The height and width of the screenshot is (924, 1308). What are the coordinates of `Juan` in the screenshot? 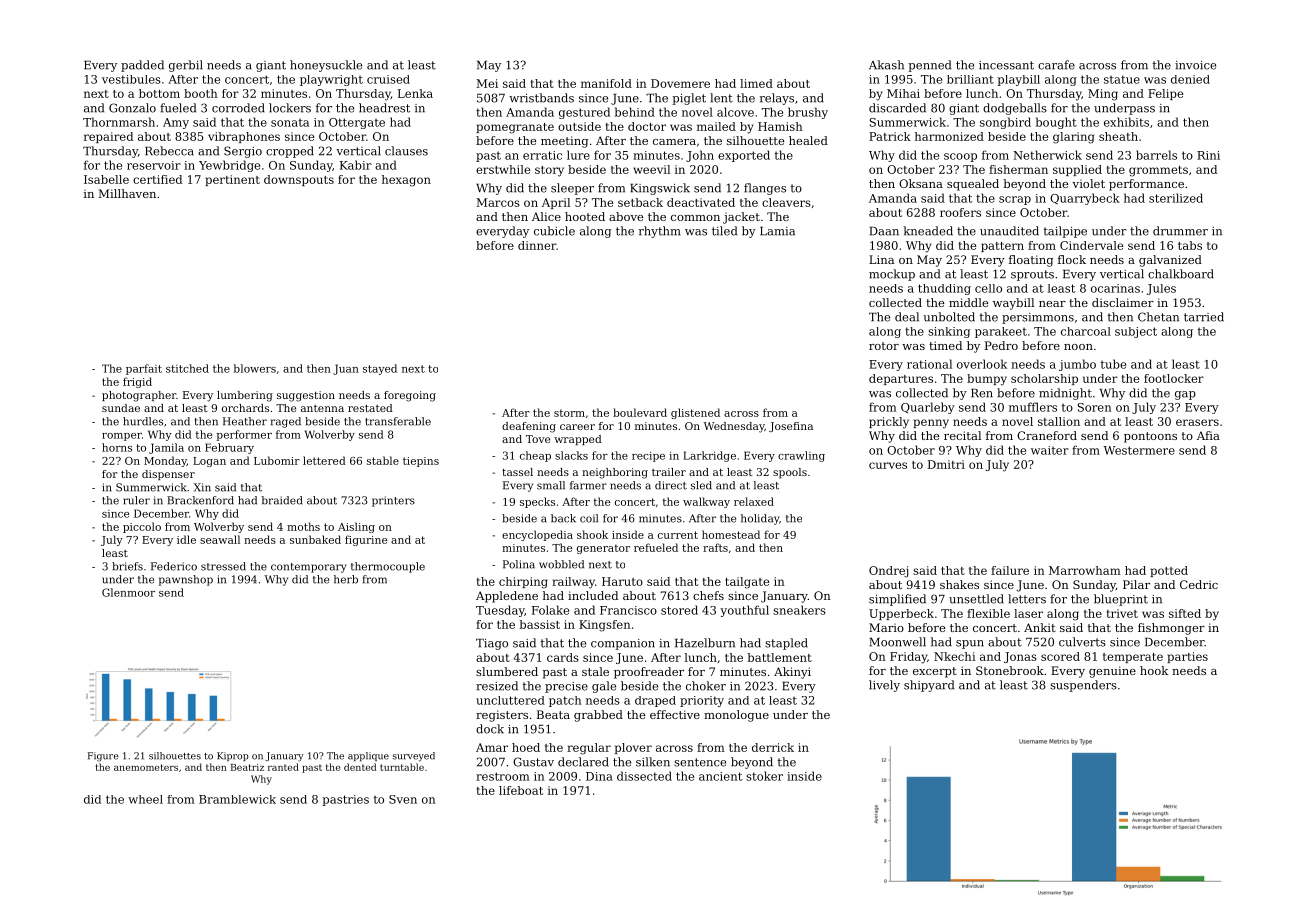 It's located at (346, 369).
